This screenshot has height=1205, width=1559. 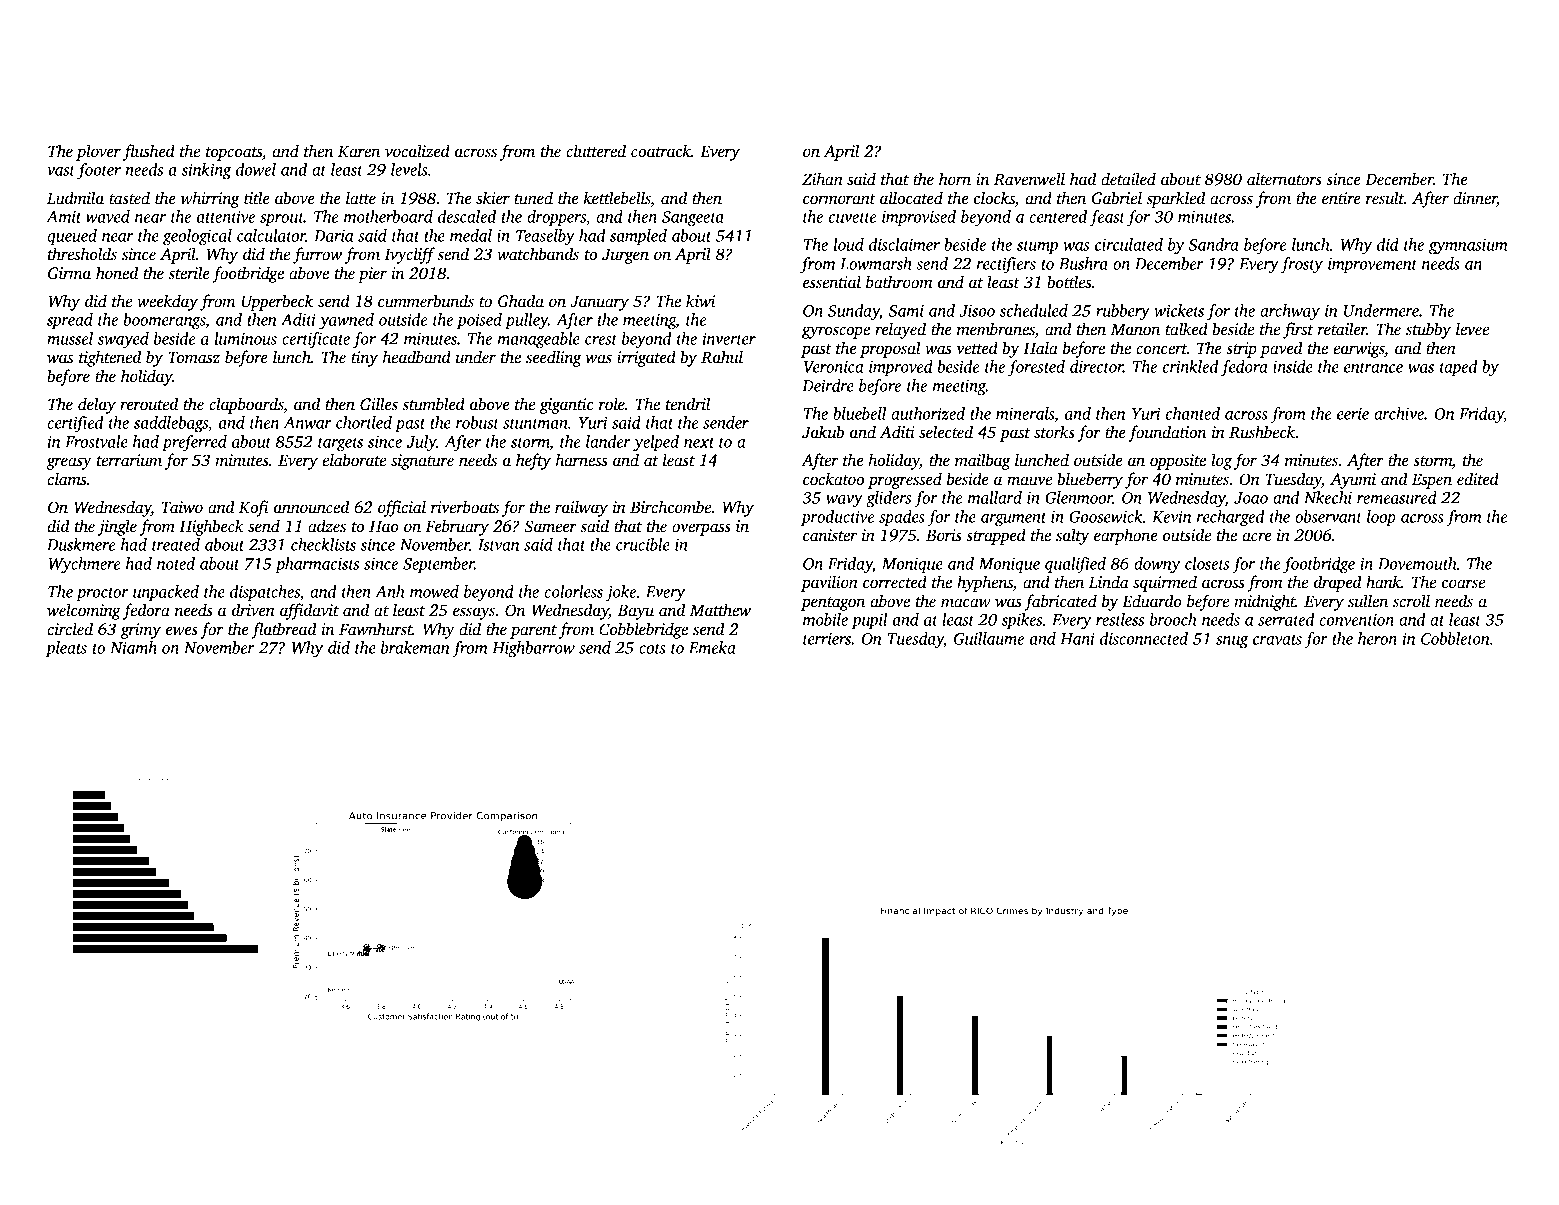 What do you see at coordinates (69, 273) in the screenshot?
I see `Girma` at bounding box center [69, 273].
